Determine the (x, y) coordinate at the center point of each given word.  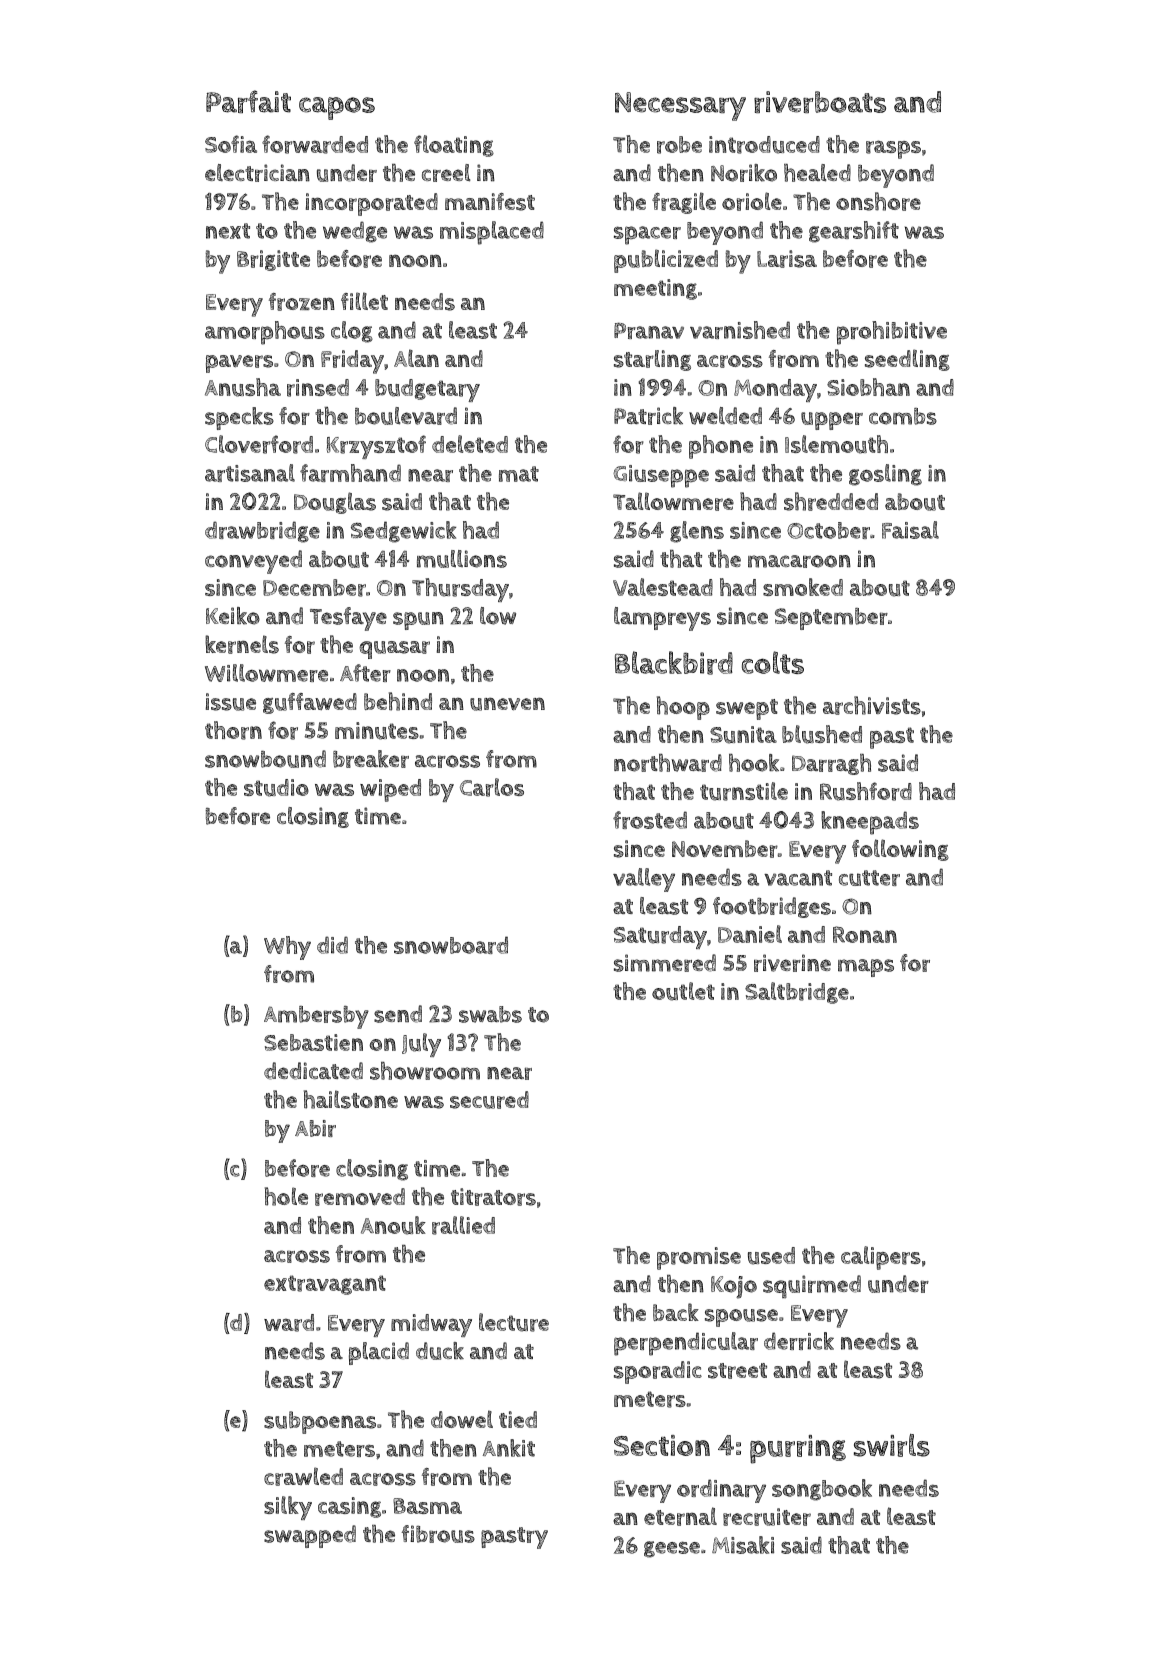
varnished (740, 330)
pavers (239, 364)
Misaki (743, 1545)
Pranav (649, 331)
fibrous (438, 1534)
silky (288, 1508)
